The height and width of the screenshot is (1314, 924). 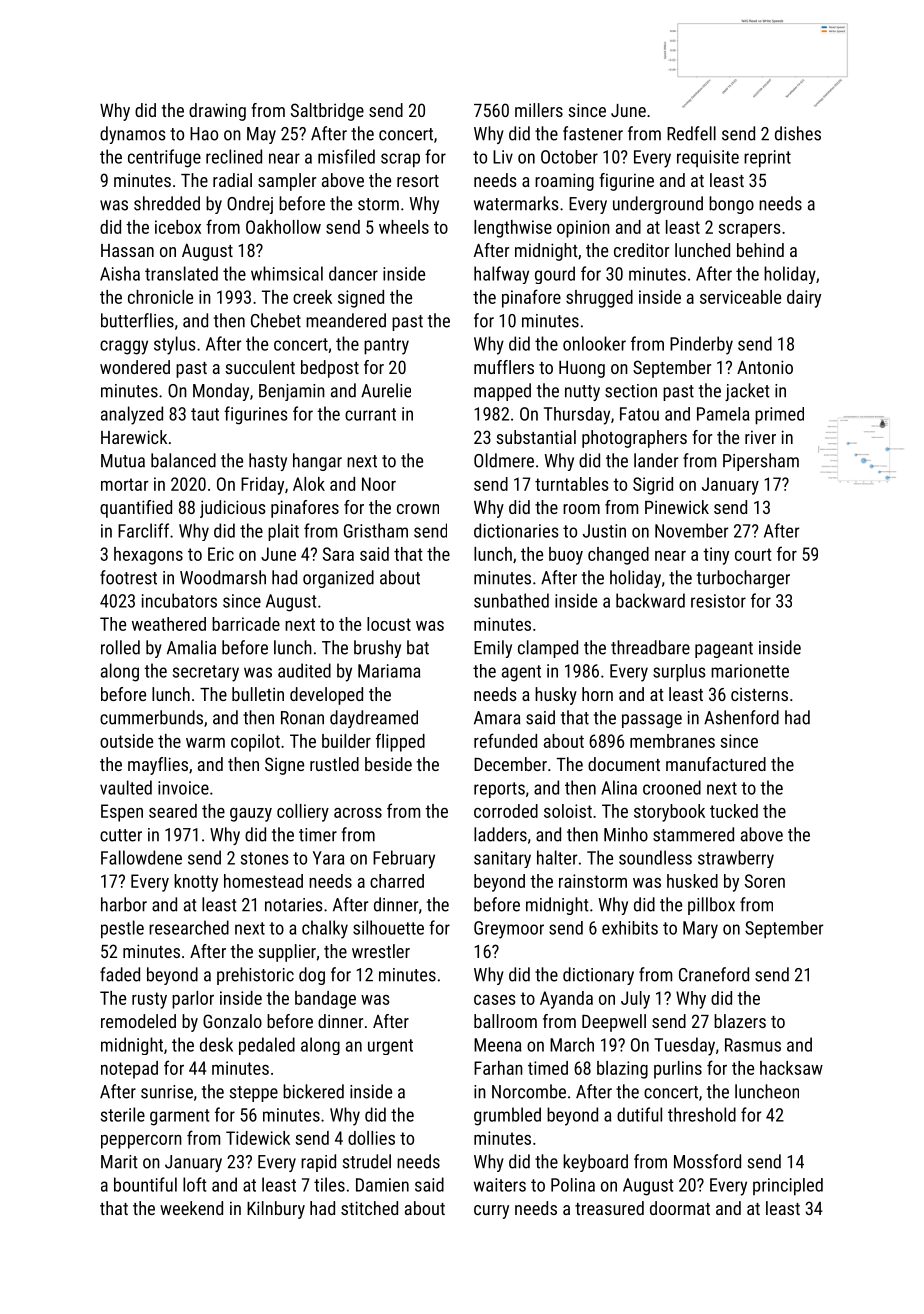 I want to click on millers, so click(x=539, y=110).
